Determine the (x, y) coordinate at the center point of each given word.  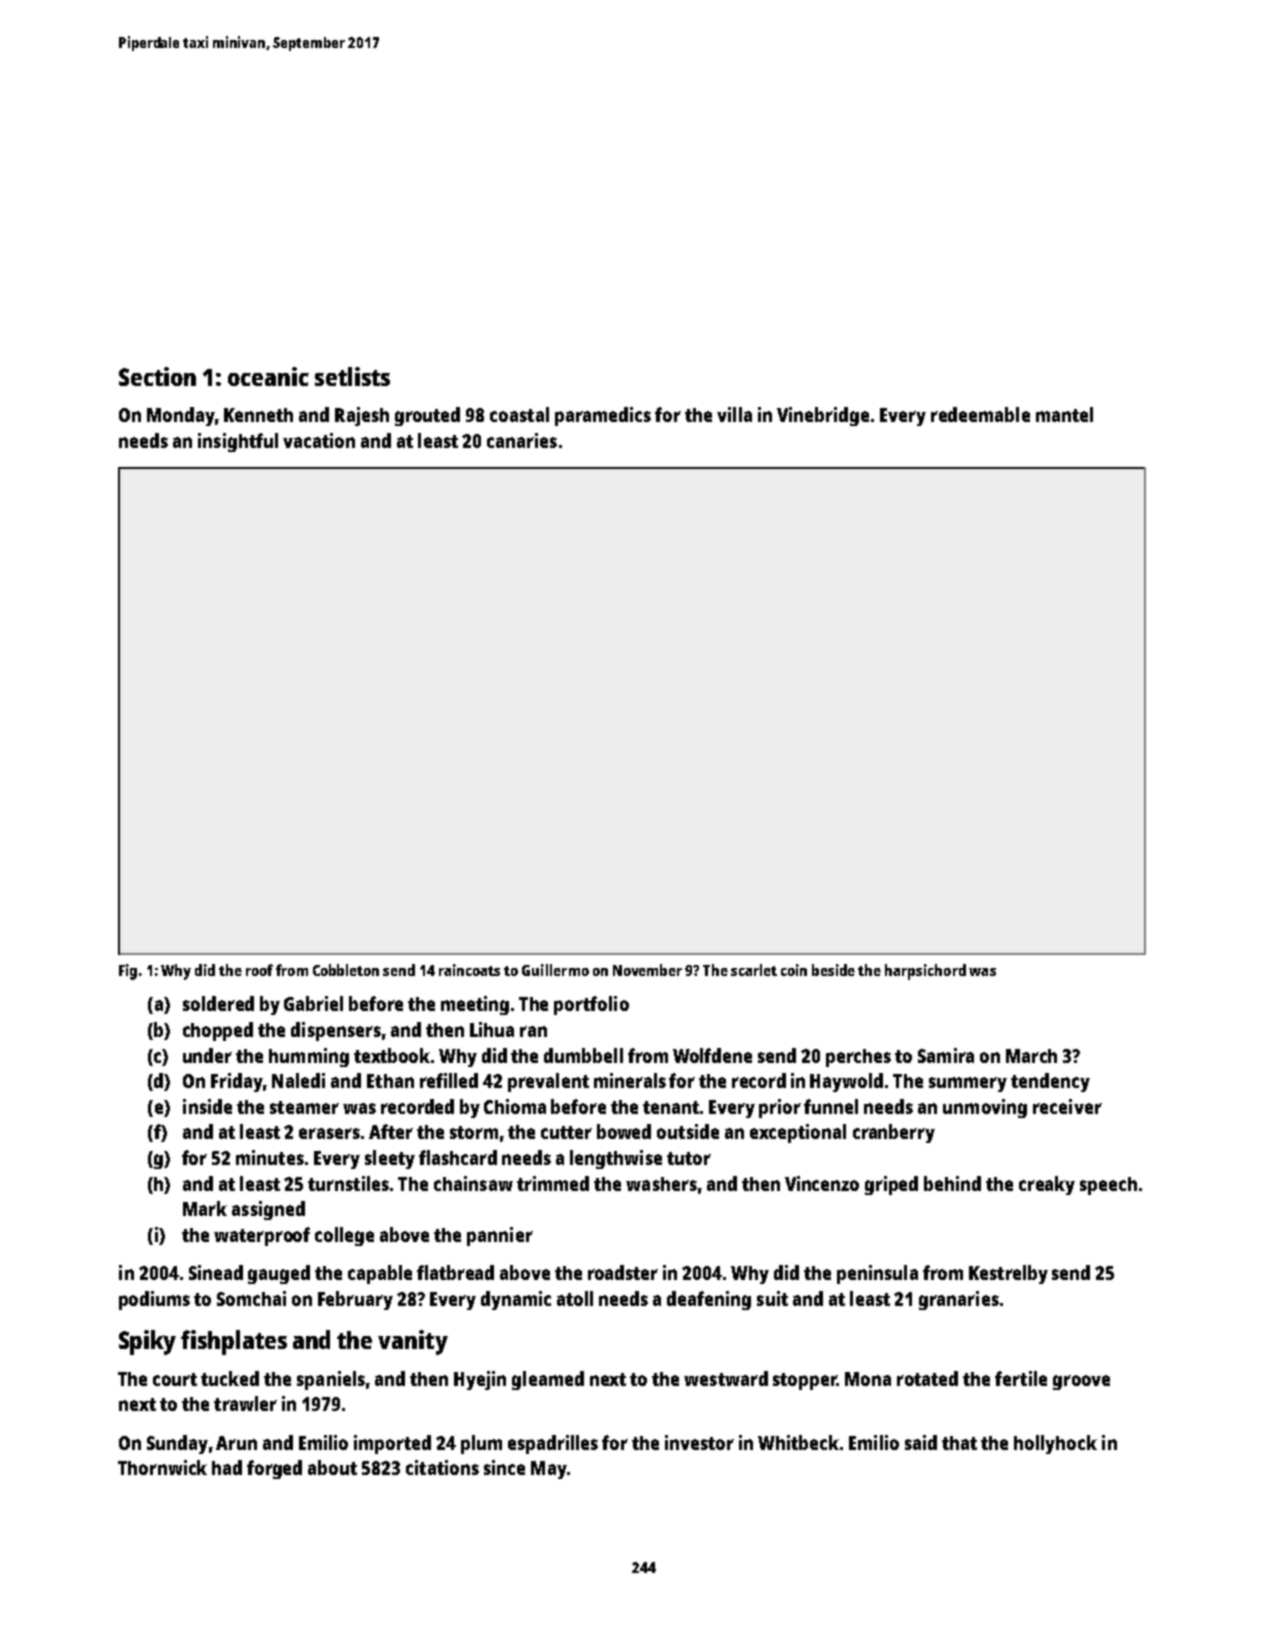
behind (952, 1183)
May (549, 1470)
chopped (218, 1031)
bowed (624, 1131)
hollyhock (1055, 1444)
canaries (522, 440)
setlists (352, 376)
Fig (128, 972)
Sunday (177, 1444)
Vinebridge (823, 416)
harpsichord (925, 972)
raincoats (469, 970)
